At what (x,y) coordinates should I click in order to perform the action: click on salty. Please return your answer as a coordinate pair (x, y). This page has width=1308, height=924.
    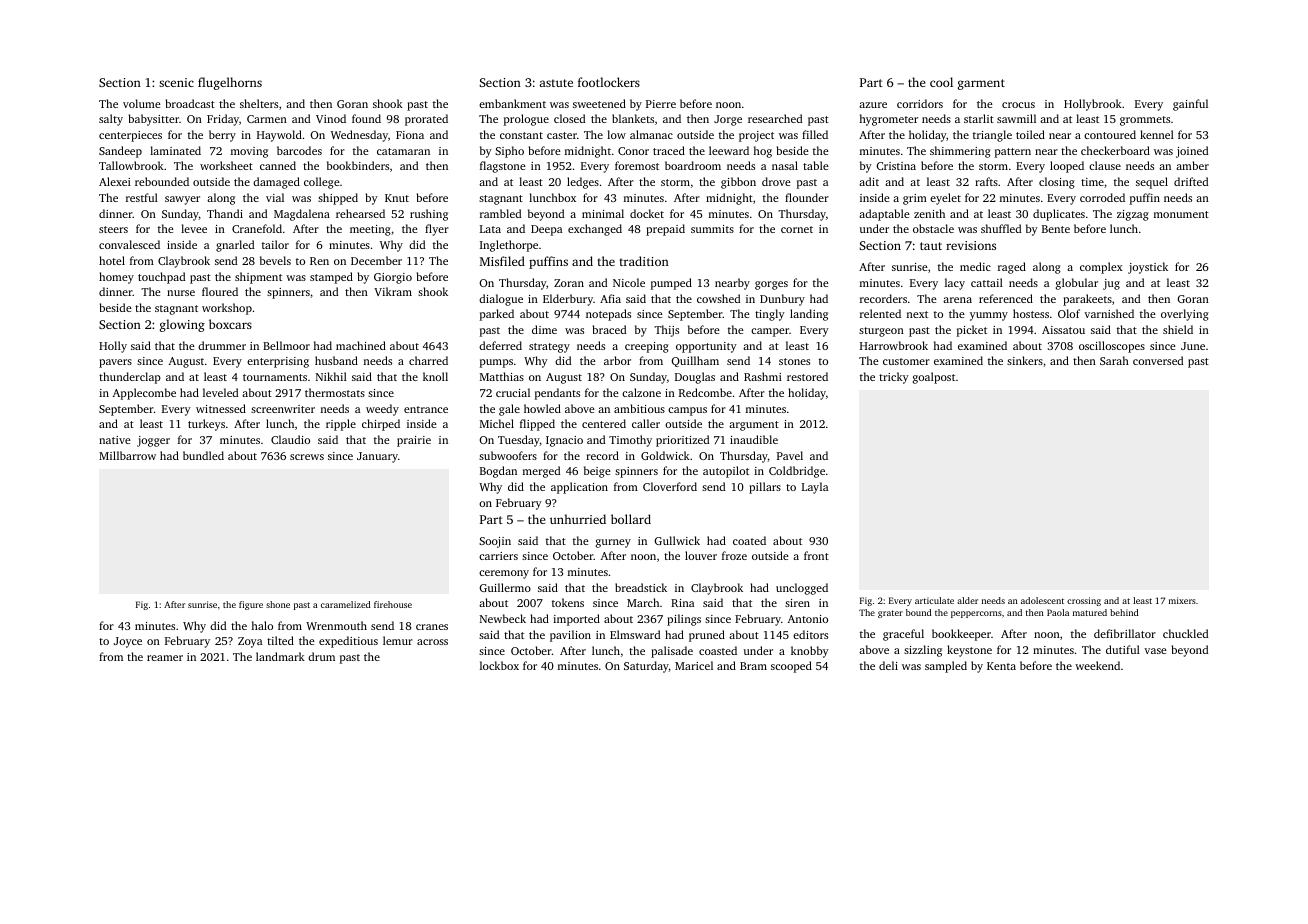
    Looking at the image, I should click on (111, 120).
